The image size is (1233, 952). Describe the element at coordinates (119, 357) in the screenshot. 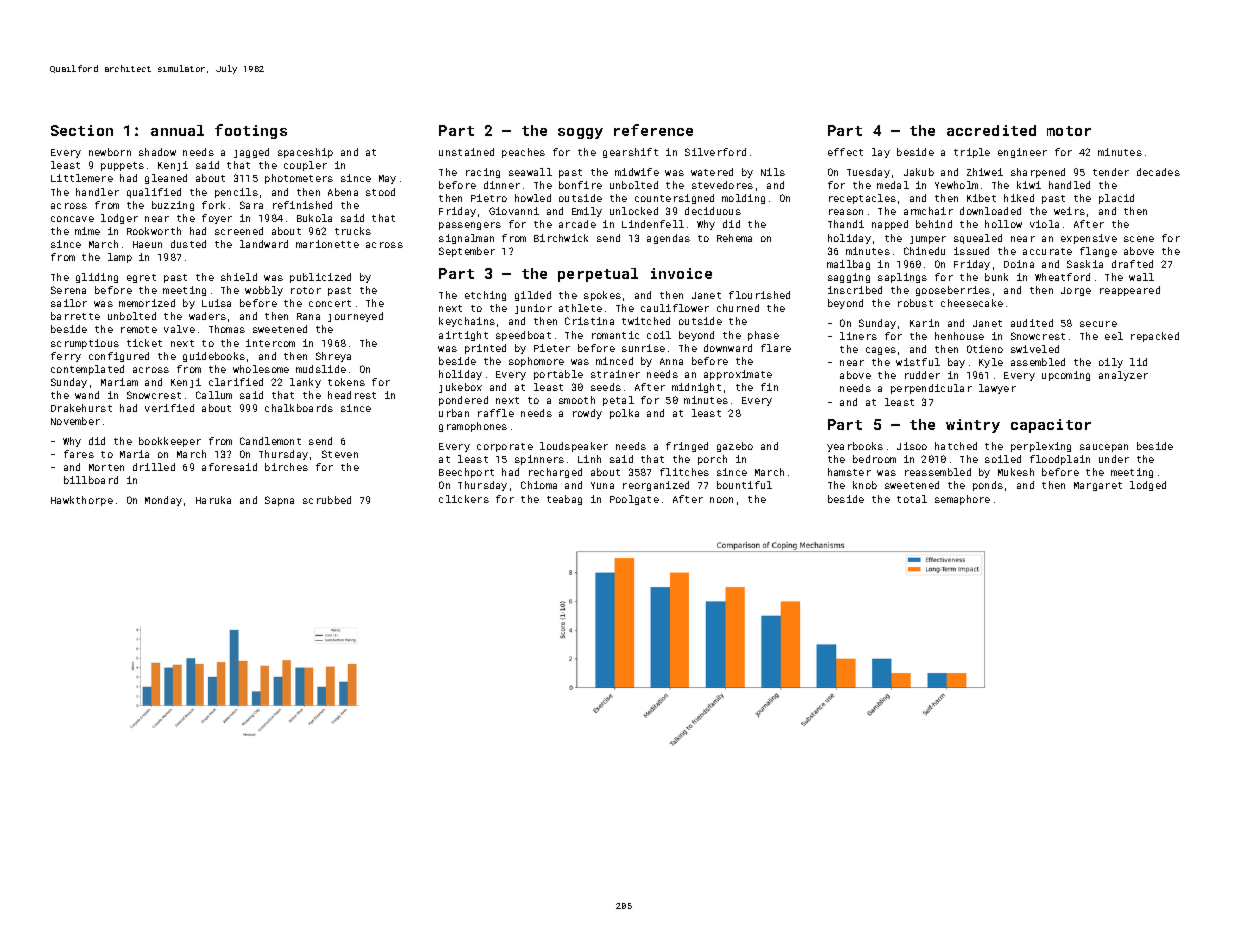

I see `configured` at that location.
